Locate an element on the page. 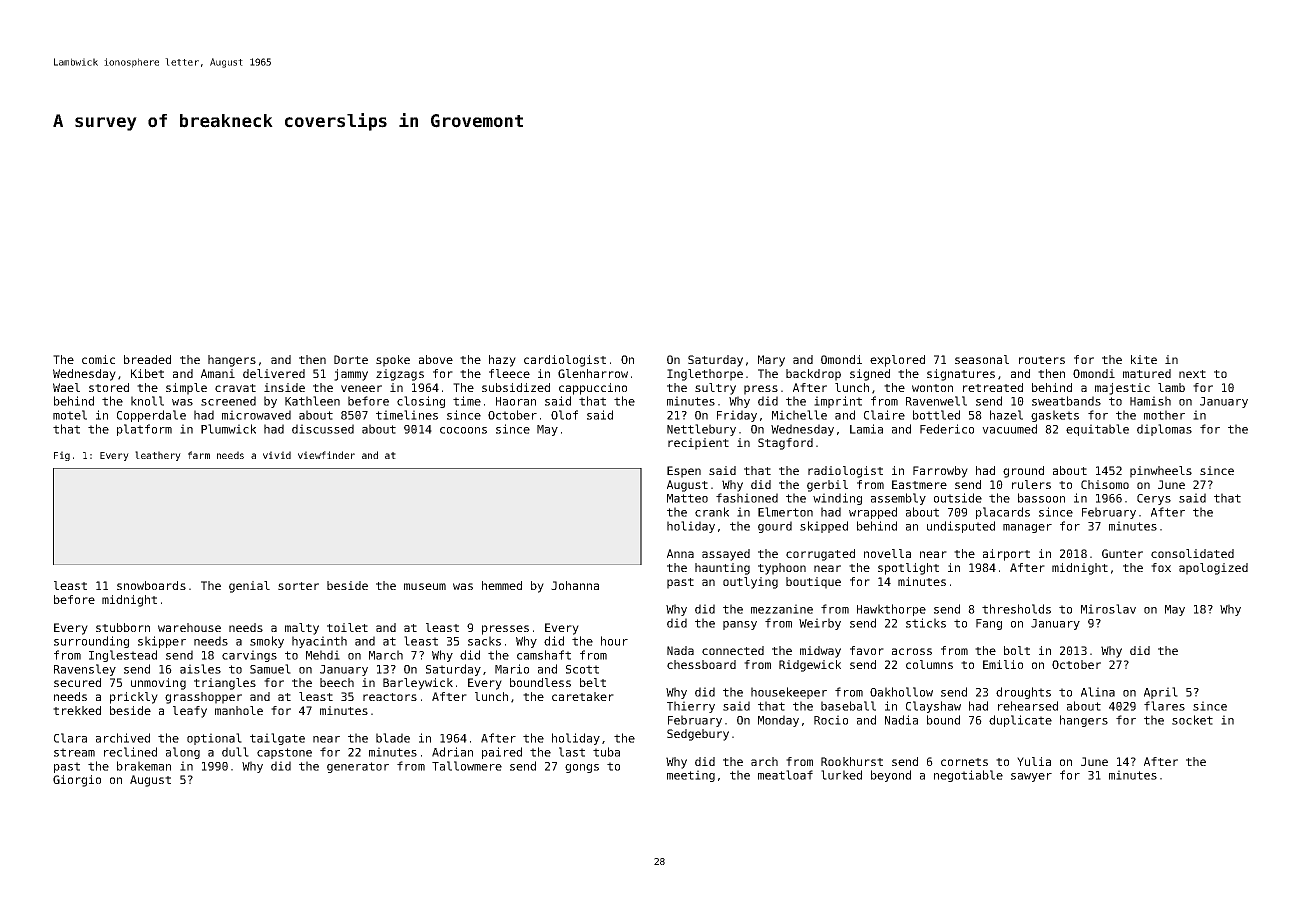  boutique is located at coordinates (813, 583).
